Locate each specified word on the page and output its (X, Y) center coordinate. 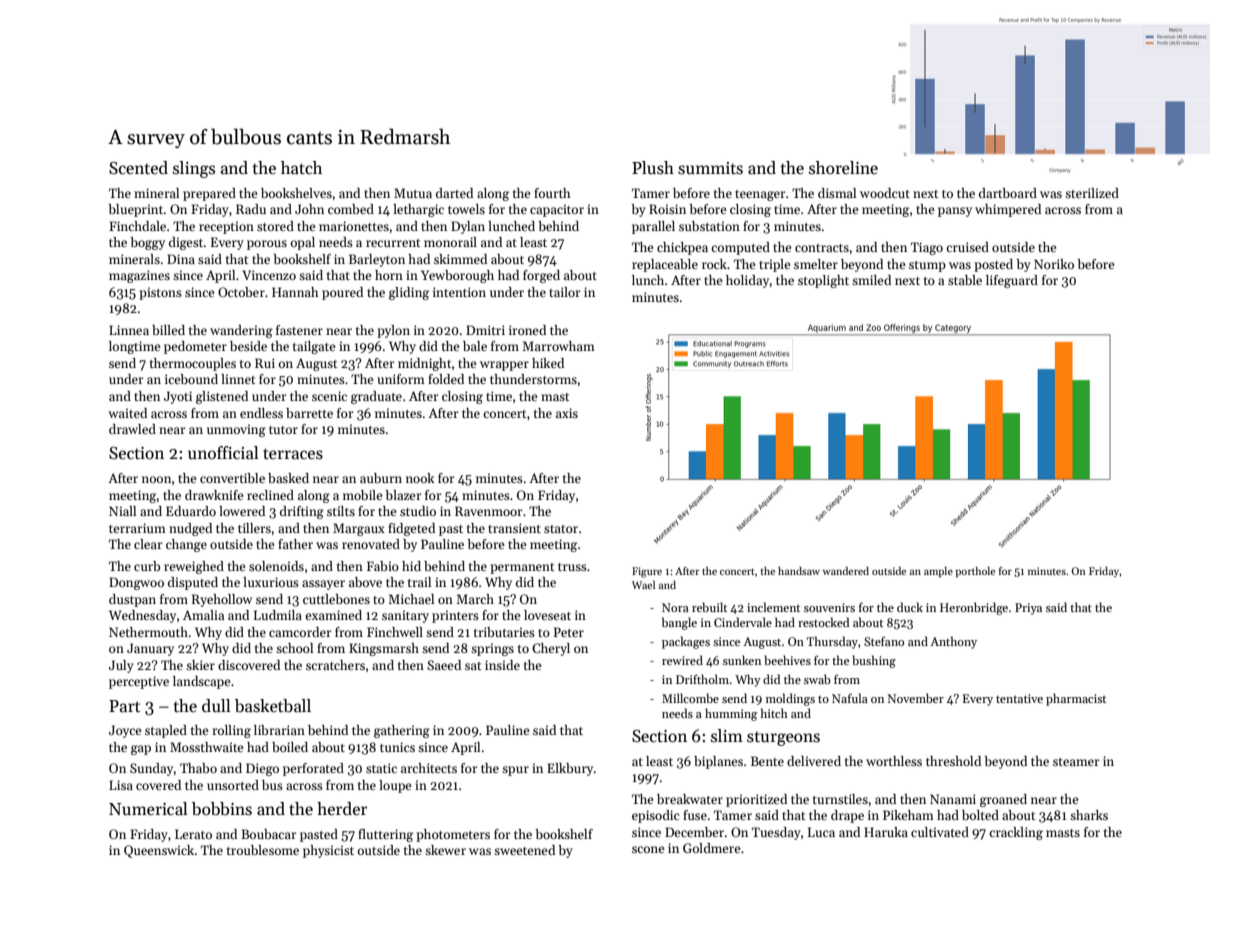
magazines (139, 276)
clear (148, 544)
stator (561, 529)
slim (727, 735)
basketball (273, 706)
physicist (328, 851)
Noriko (1054, 264)
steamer (1076, 762)
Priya (1028, 609)
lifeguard (1012, 281)
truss (572, 567)
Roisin (667, 209)
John (309, 209)
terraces (293, 454)
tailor (565, 292)
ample (938, 572)
